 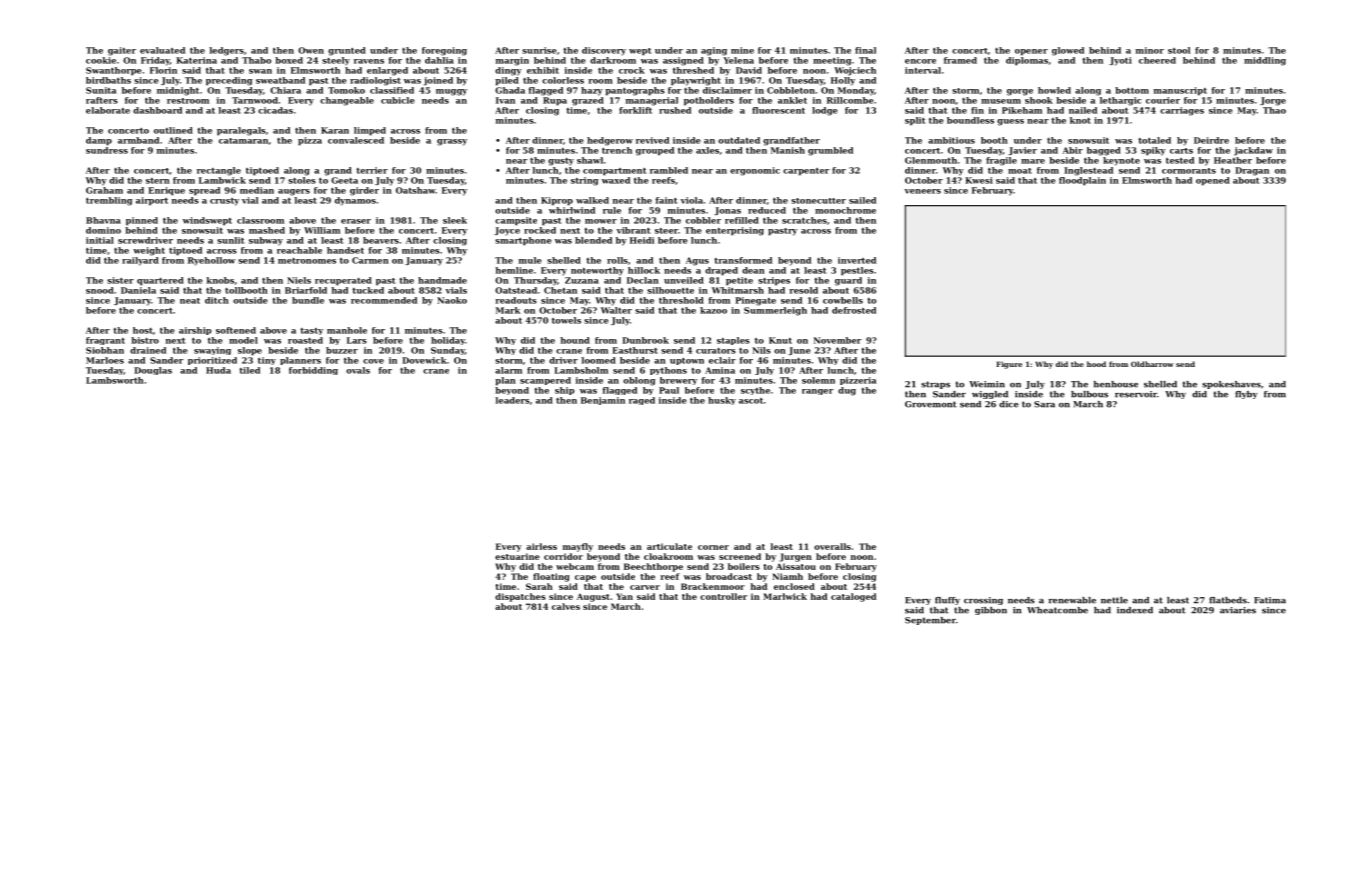 I want to click on trembling, so click(x=109, y=201).
